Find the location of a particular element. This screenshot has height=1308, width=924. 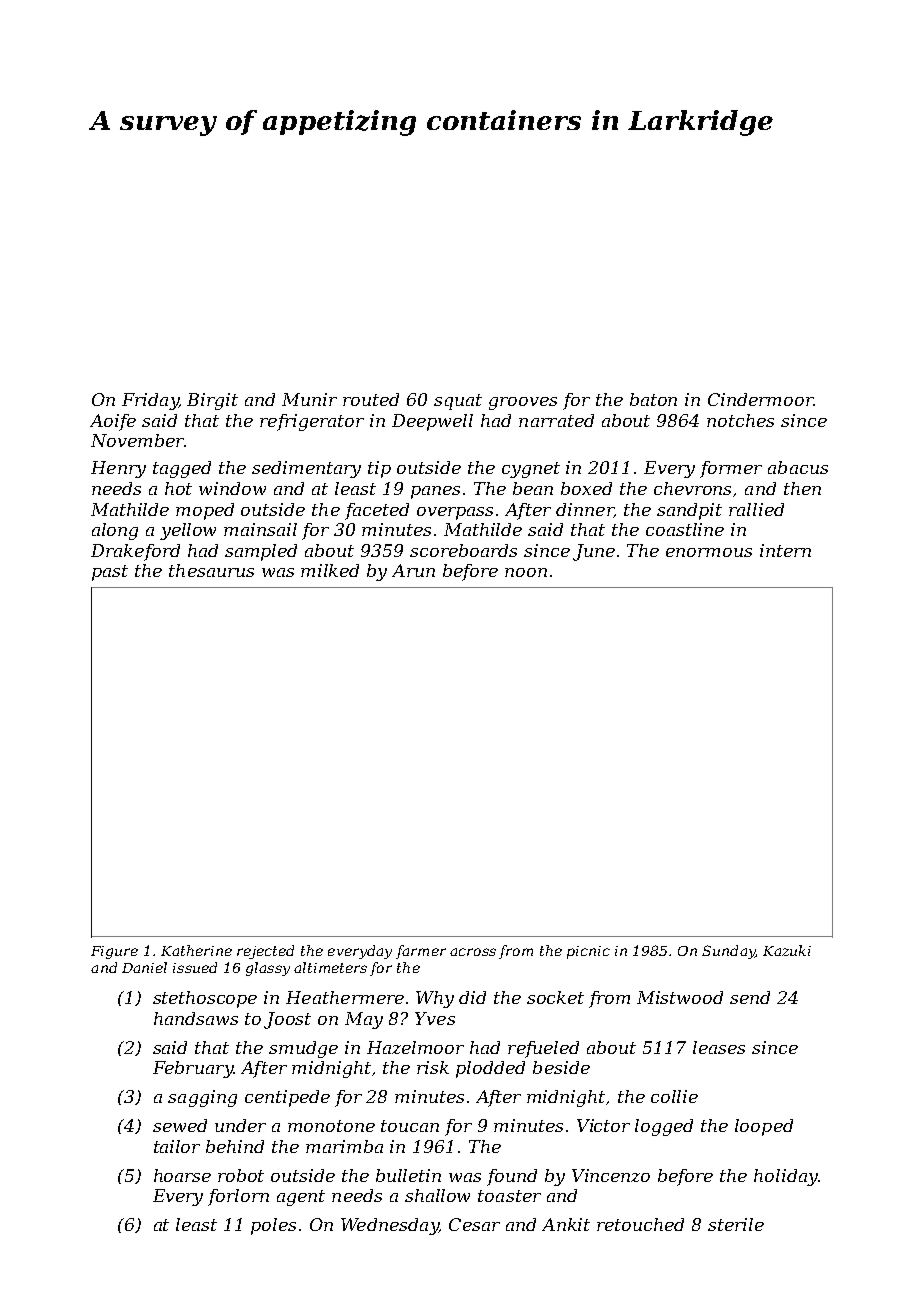

farmer is located at coordinates (421, 952).
